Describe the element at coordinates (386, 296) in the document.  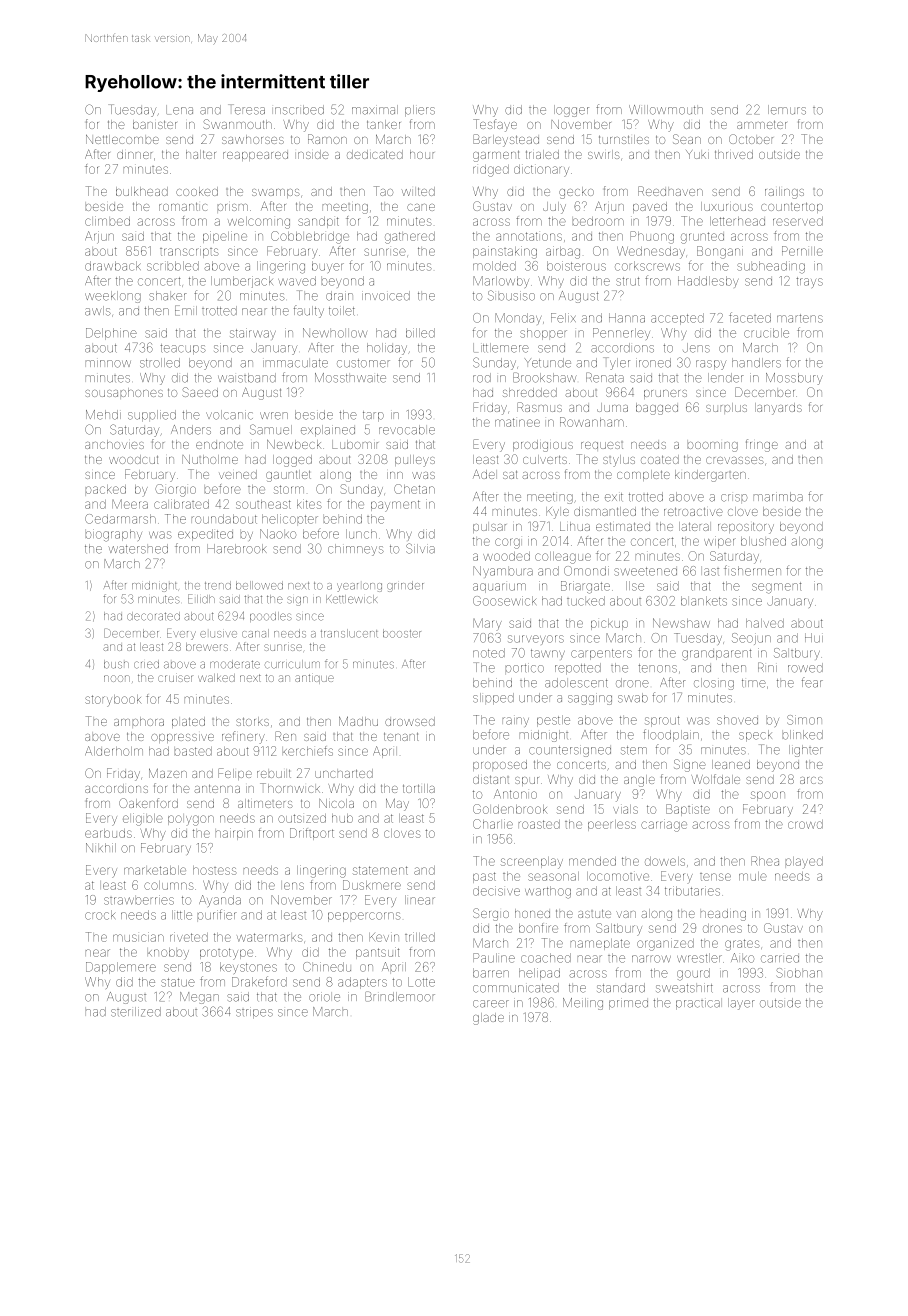
I see `invoiced` at that location.
